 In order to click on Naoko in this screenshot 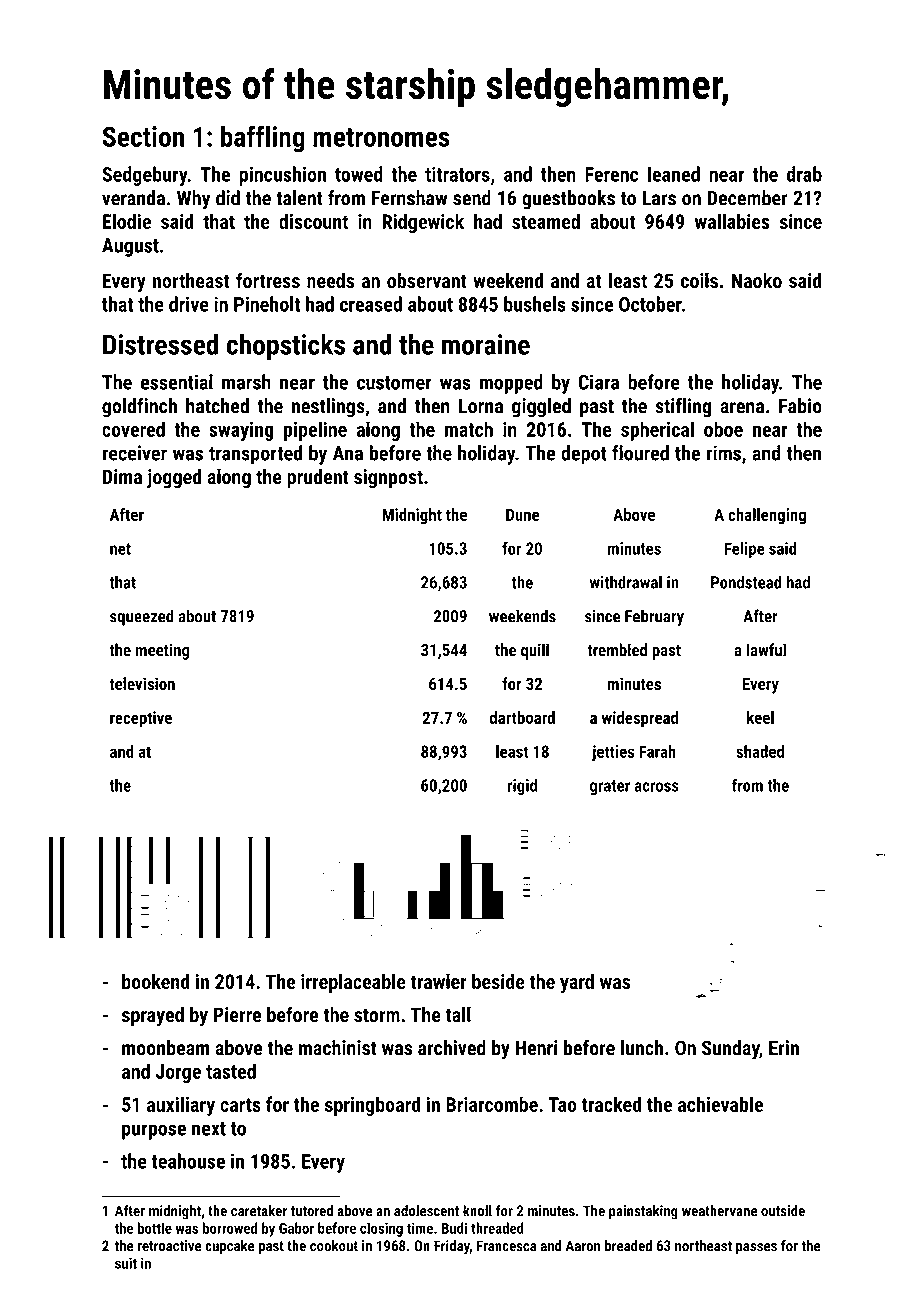, I will do `click(757, 280)`.
